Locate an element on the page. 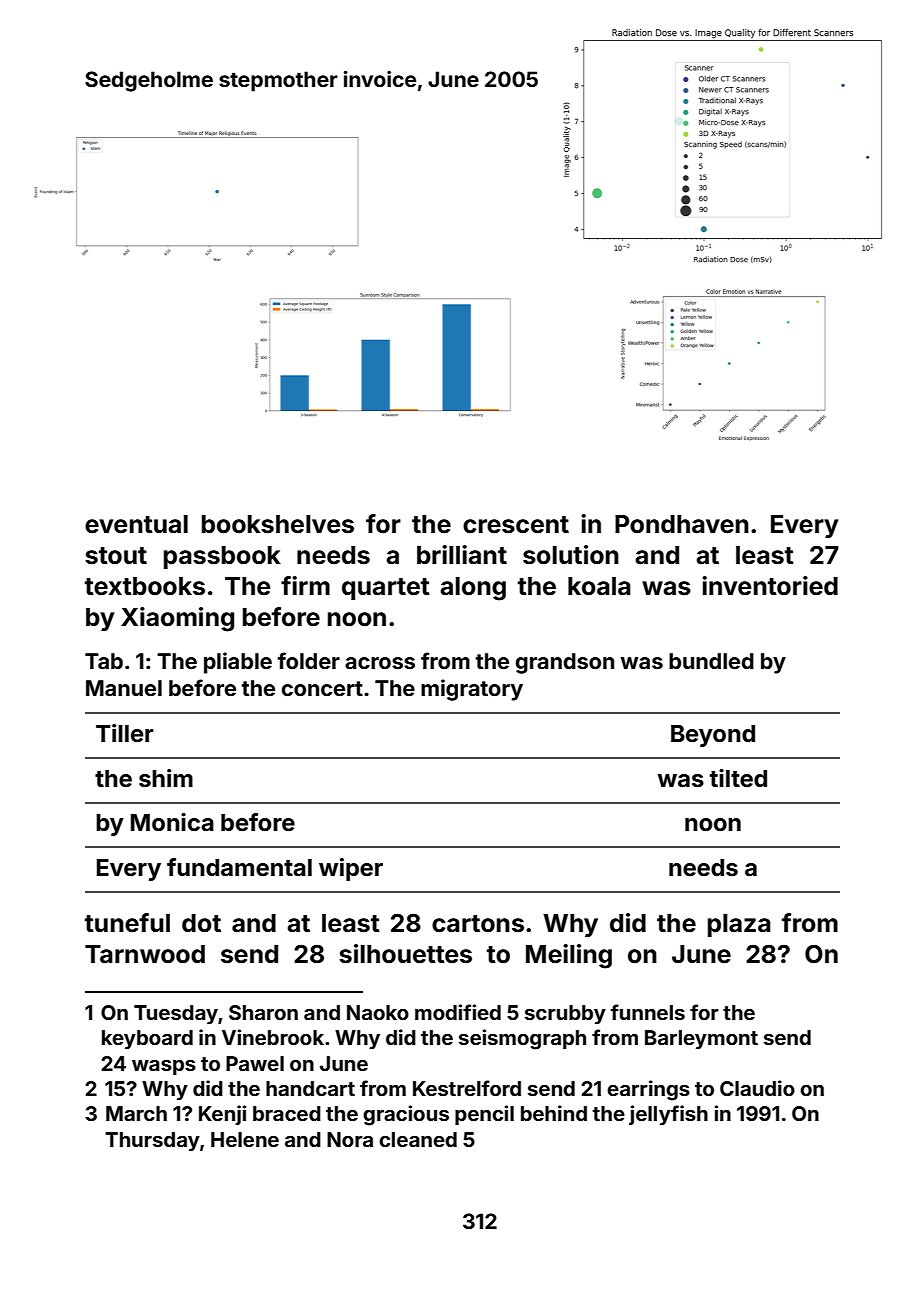  Meiling is located at coordinates (569, 956).
